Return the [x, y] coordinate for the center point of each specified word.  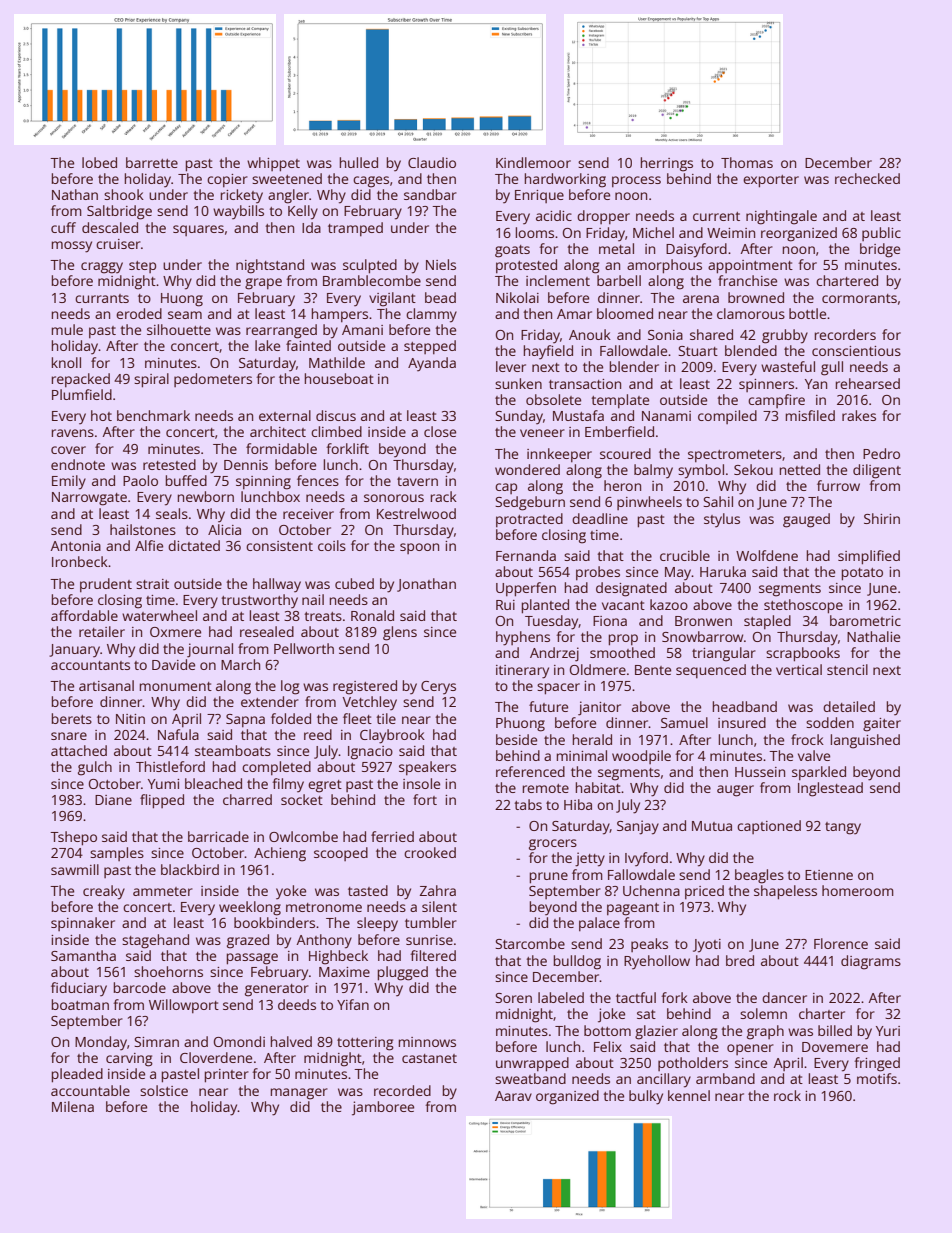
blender [634, 366]
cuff [63, 227]
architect [278, 431]
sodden [830, 722]
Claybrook [392, 736]
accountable [90, 1090]
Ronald [372, 615]
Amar [574, 314]
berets [72, 718]
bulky [646, 1097]
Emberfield [619, 431]
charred [247, 799]
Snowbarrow [702, 636]
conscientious [856, 351]
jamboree [383, 1108]
